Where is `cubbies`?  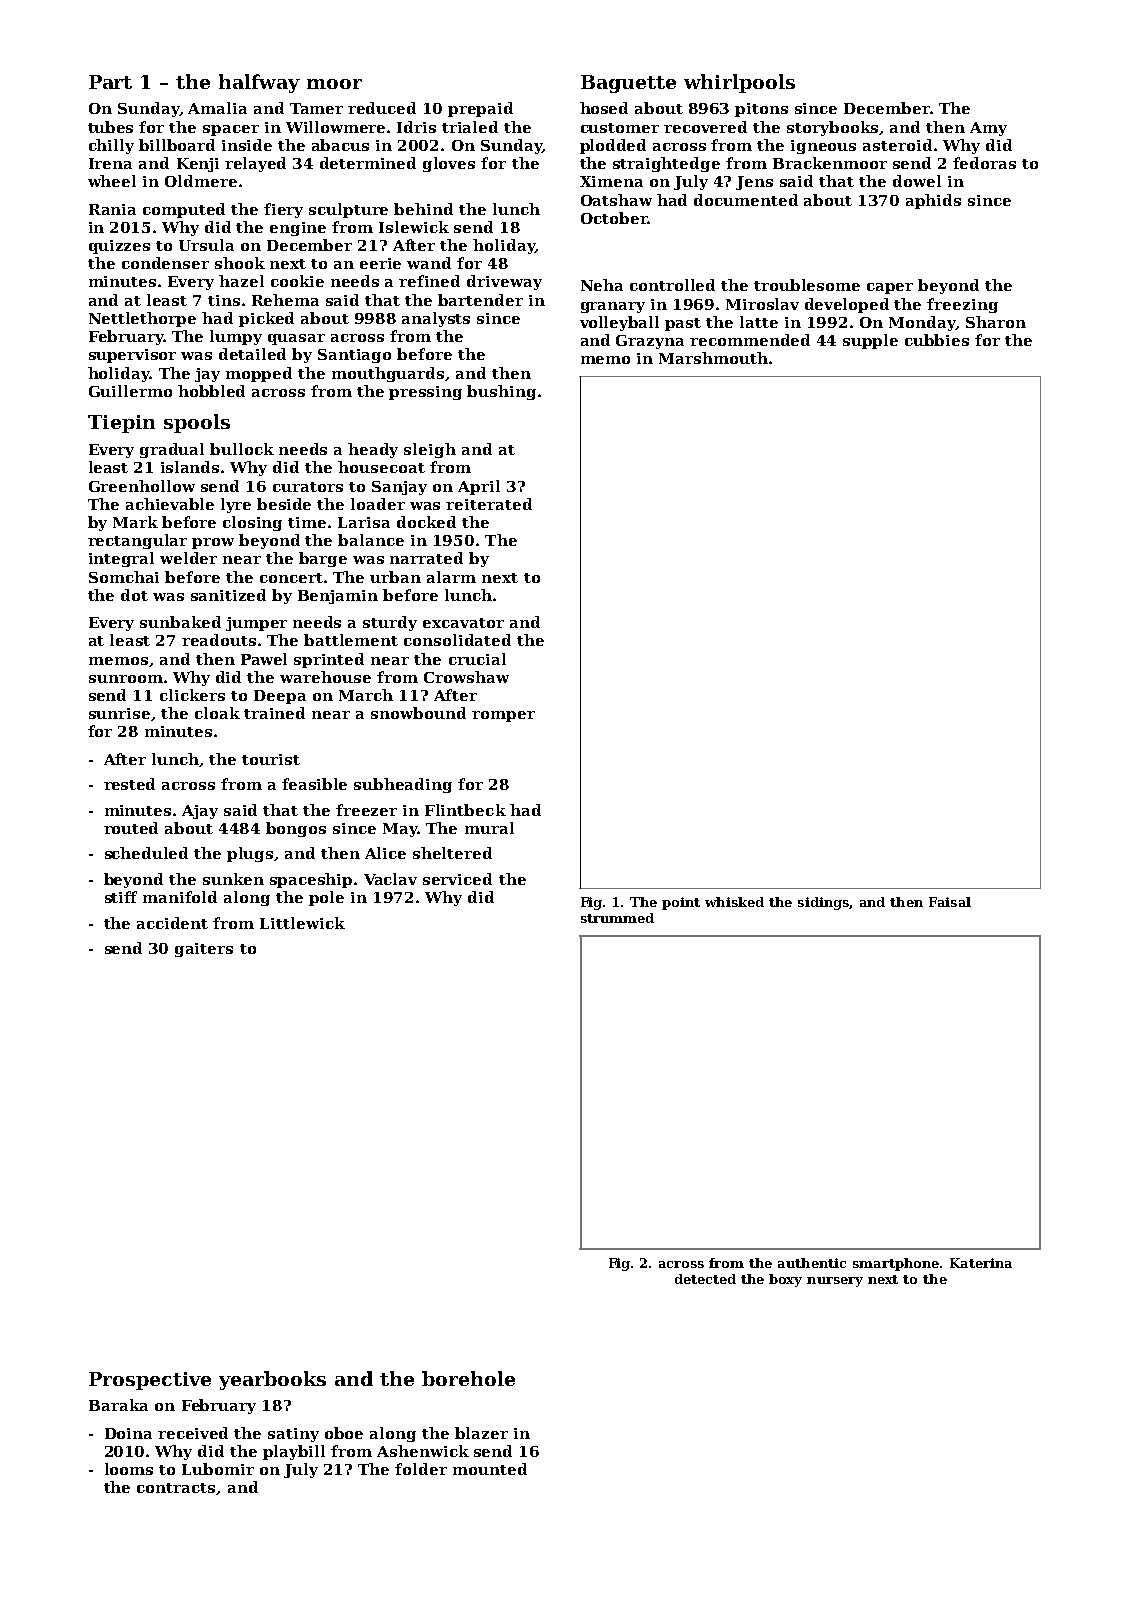
cubbies is located at coordinates (937, 340).
